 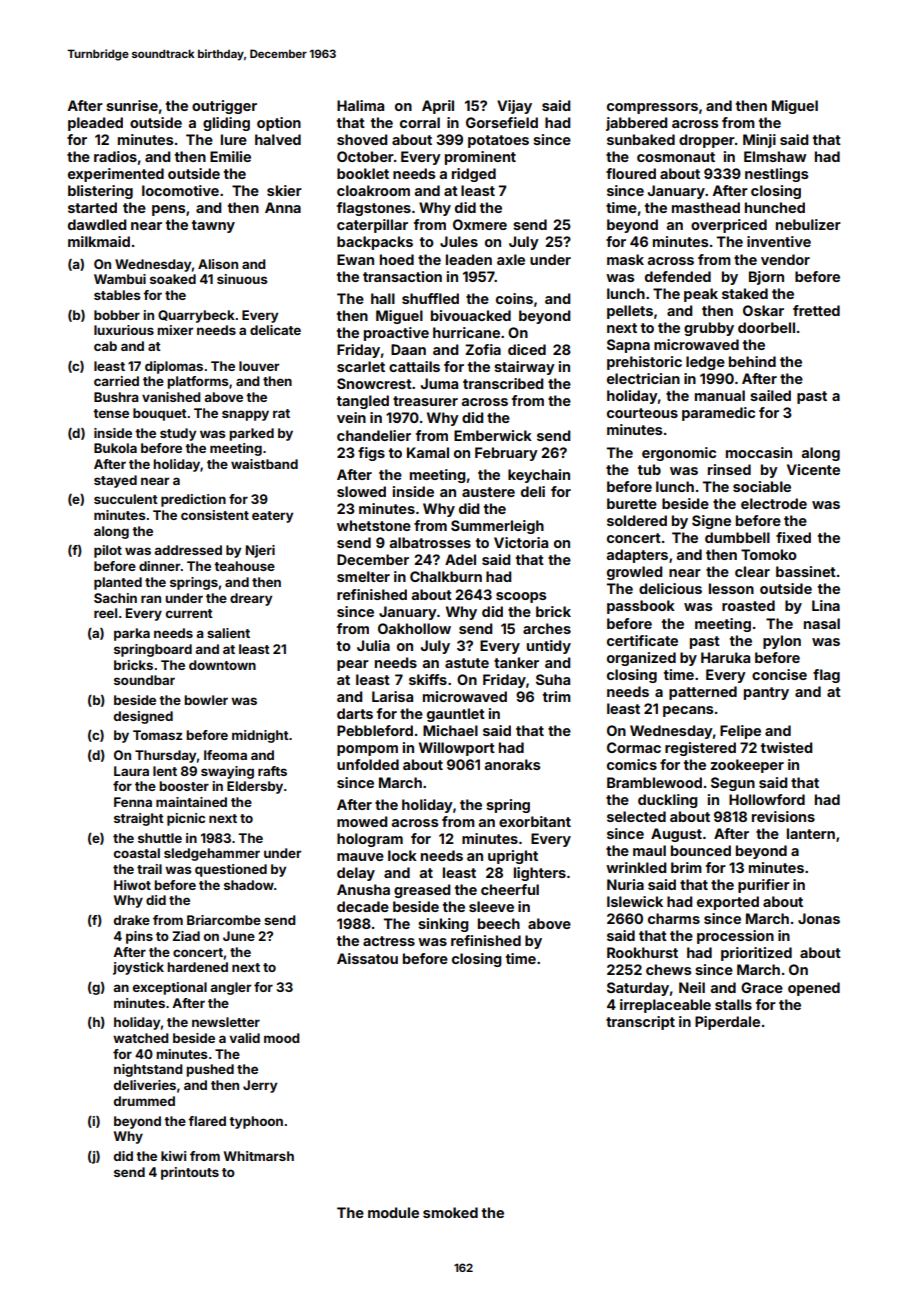 What do you see at coordinates (92, 207) in the screenshot?
I see `started` at bounding box center [92, 207].
